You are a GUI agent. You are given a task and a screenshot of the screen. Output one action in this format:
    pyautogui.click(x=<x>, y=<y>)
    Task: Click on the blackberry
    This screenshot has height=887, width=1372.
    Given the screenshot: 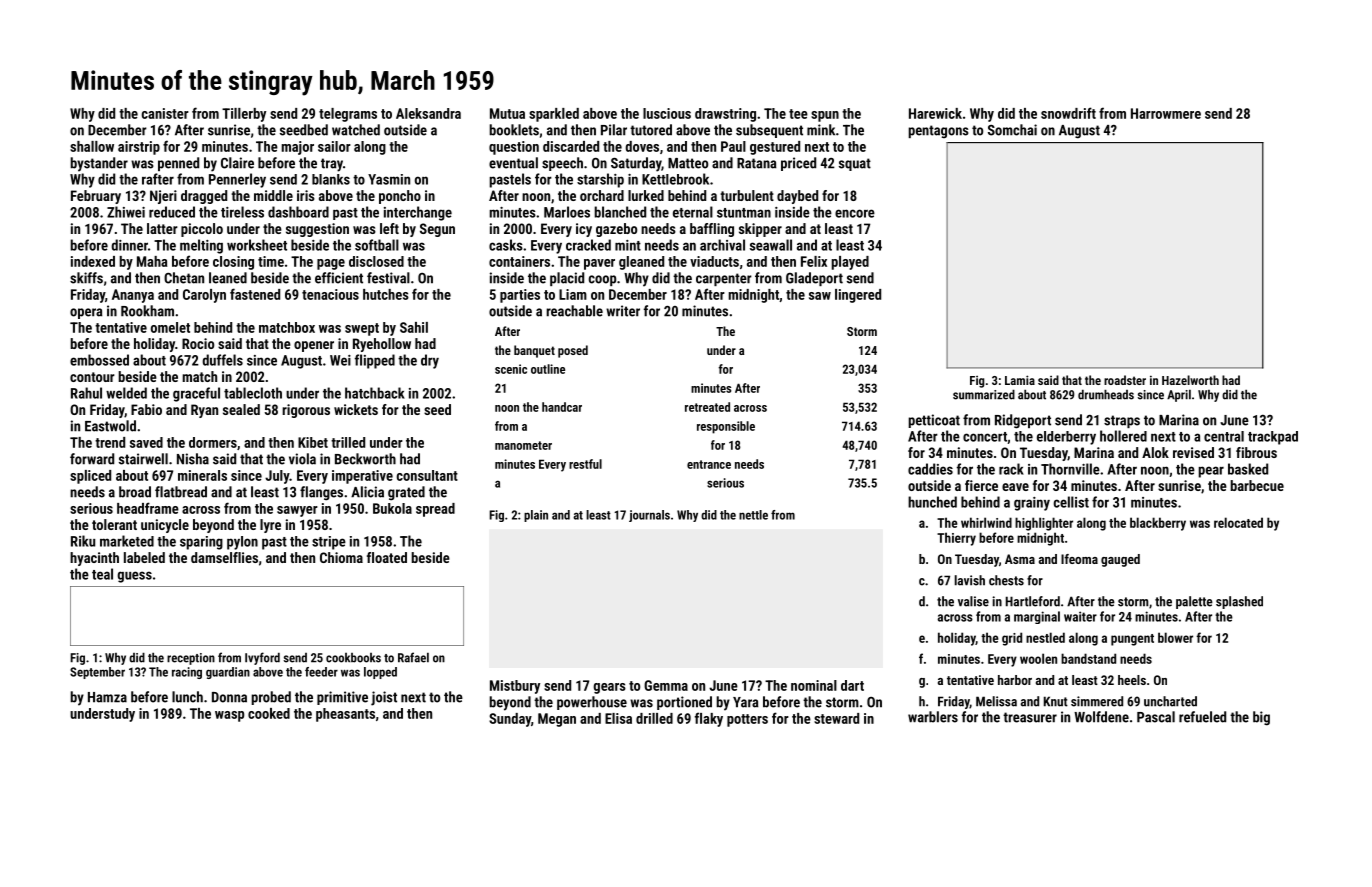 What is the action you would take?
    pyautogui.click(x=1158, y=524)
